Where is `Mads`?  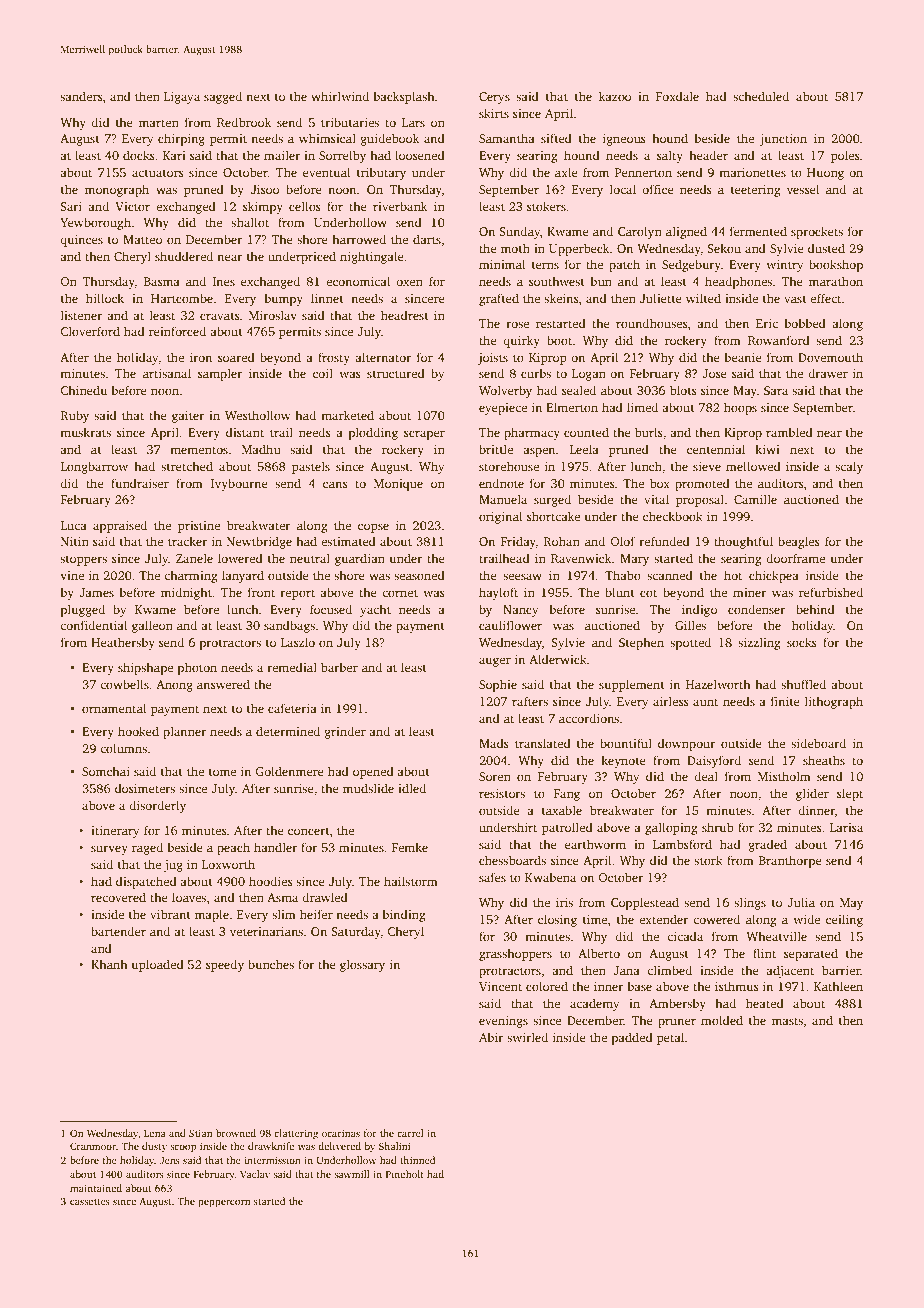
Mads is located at coordinates (494, 743).
